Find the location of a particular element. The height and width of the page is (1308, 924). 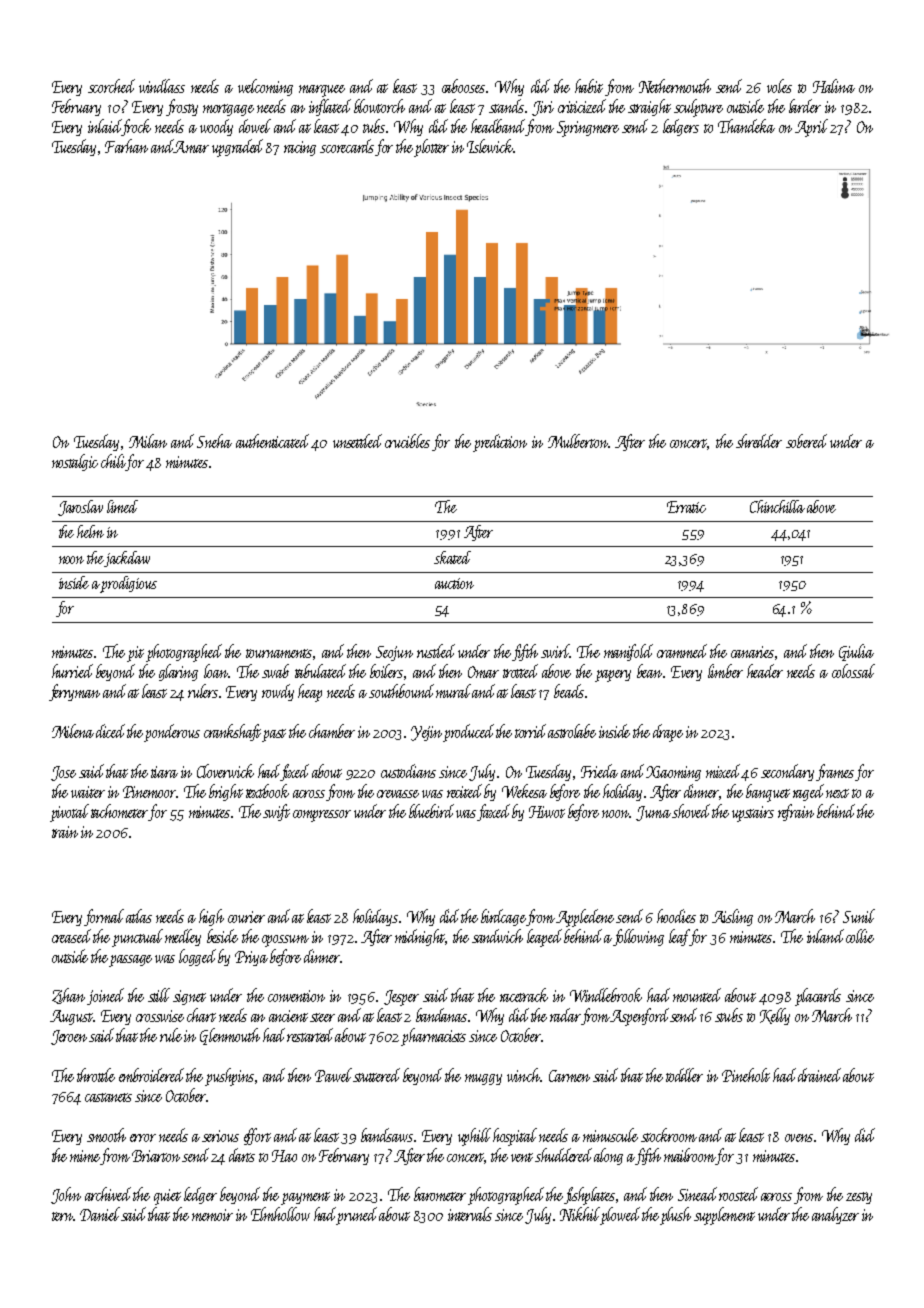

sobered is located at coordinates (806, 441).
